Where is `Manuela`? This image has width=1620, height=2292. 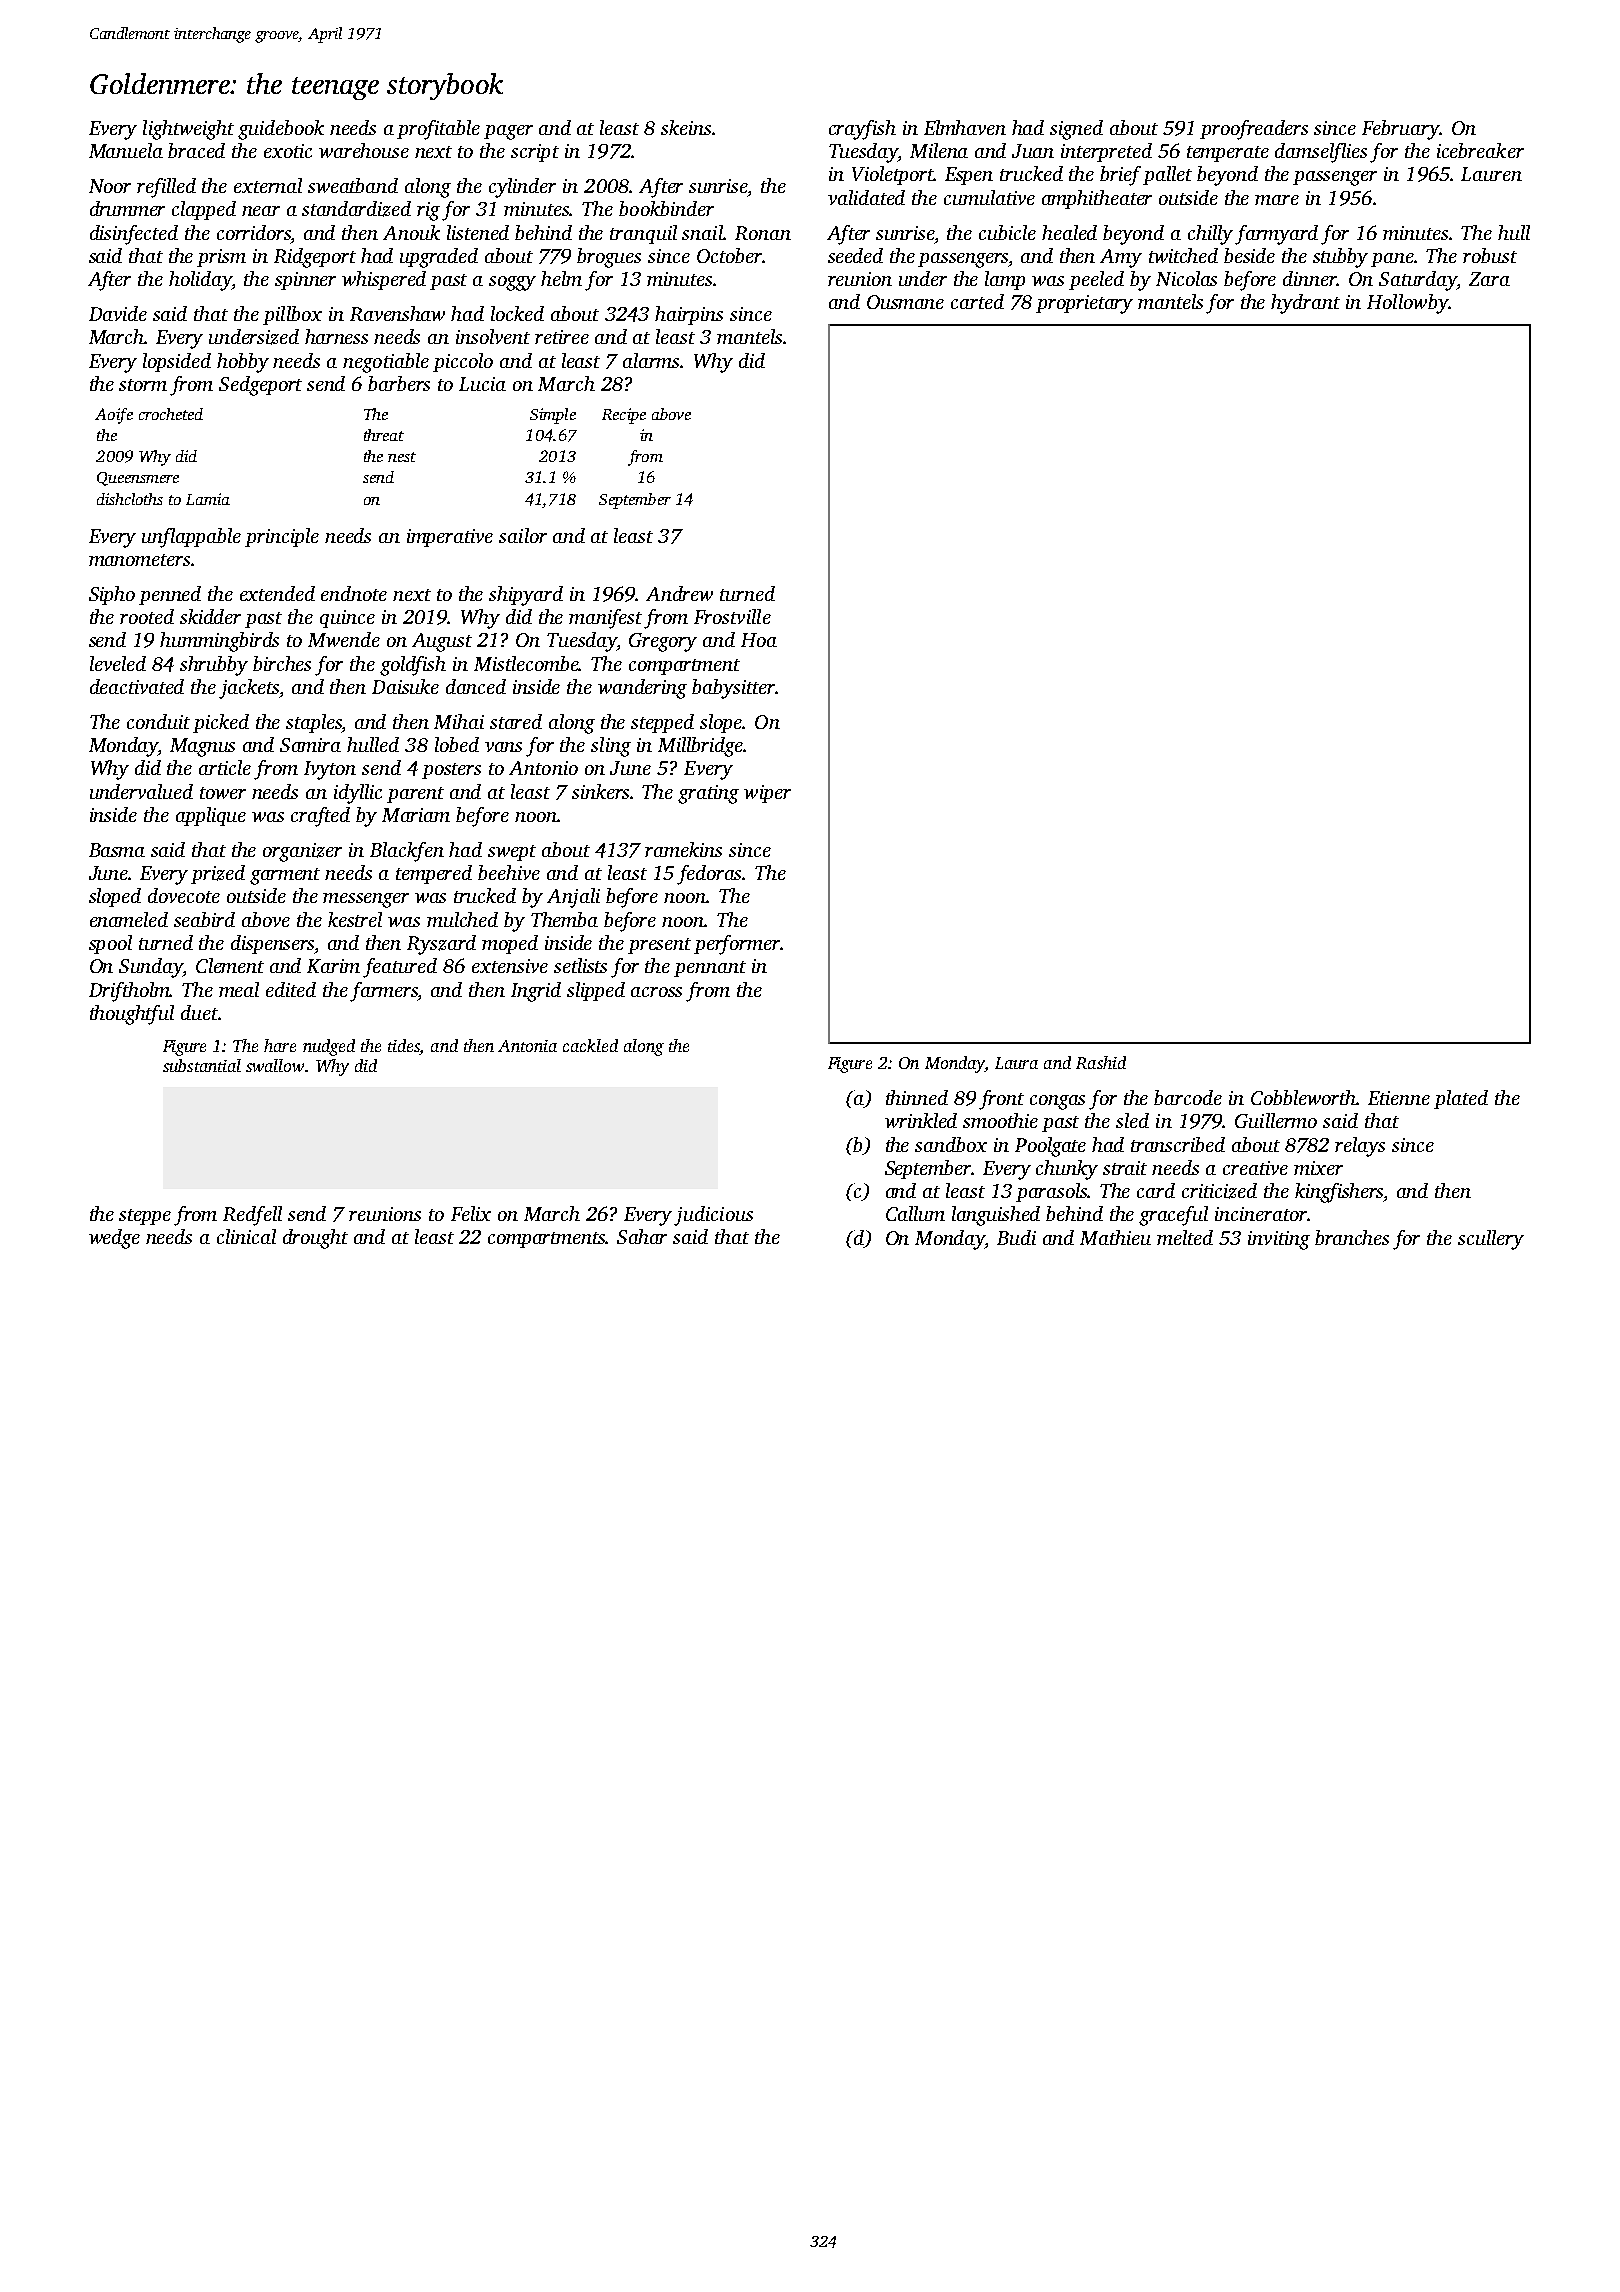
Manuela is located at coordinates (126, 150).
